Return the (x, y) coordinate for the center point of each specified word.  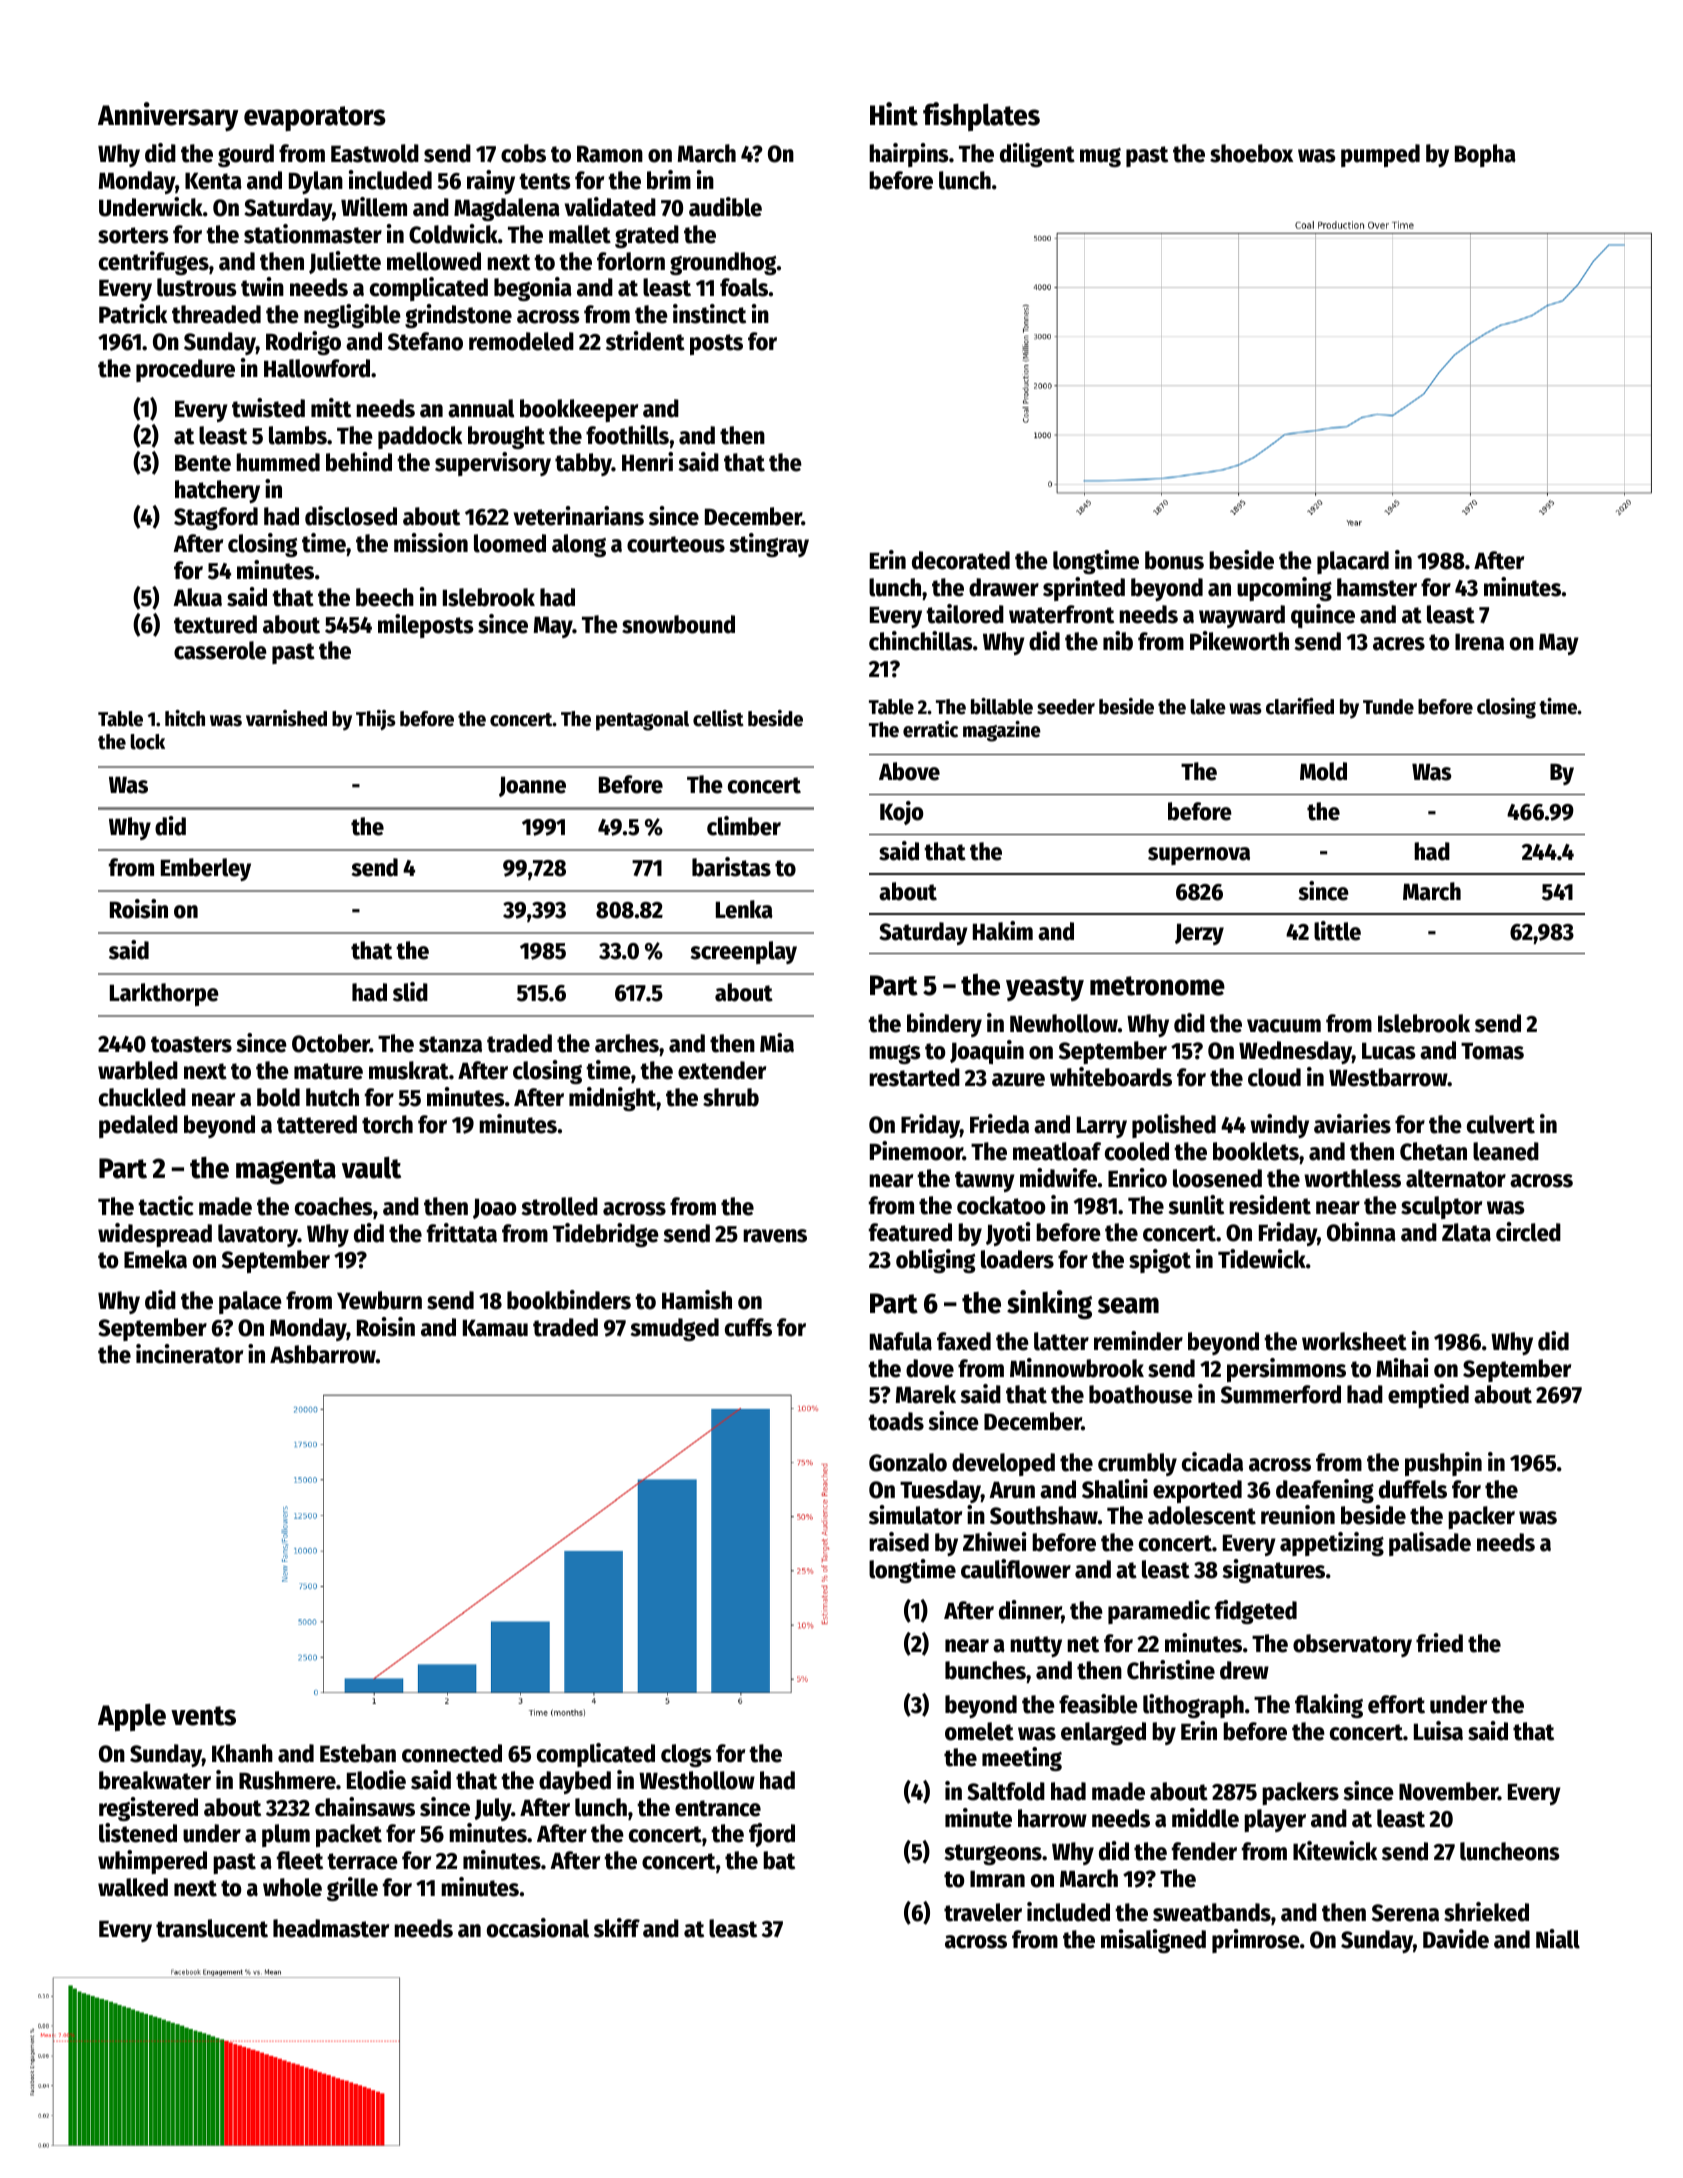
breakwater (155, 1780)
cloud (1274, 1077)
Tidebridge (606, 1235)
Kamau (495, 1328)
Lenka (744, 909)
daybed (575, 1782)
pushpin (1443, 1464)
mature (328, 1071)
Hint (894, 114)
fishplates (981, 116)
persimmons (1286, 1370)
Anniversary (168, 117)
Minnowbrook (1077, 1368)
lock (148, 742)
